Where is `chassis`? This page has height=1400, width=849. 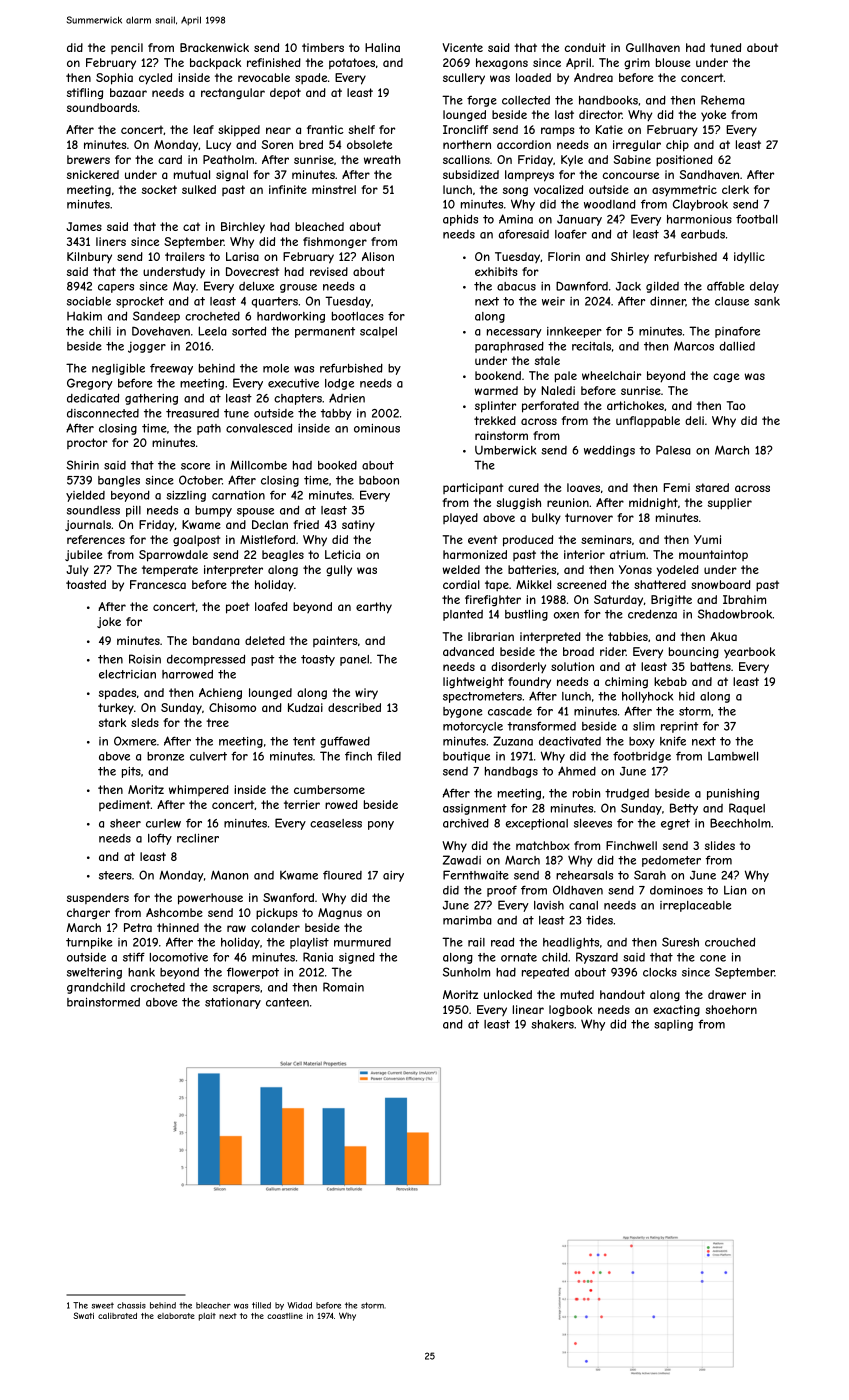
chassis is located at coordinates (131, 1305).
